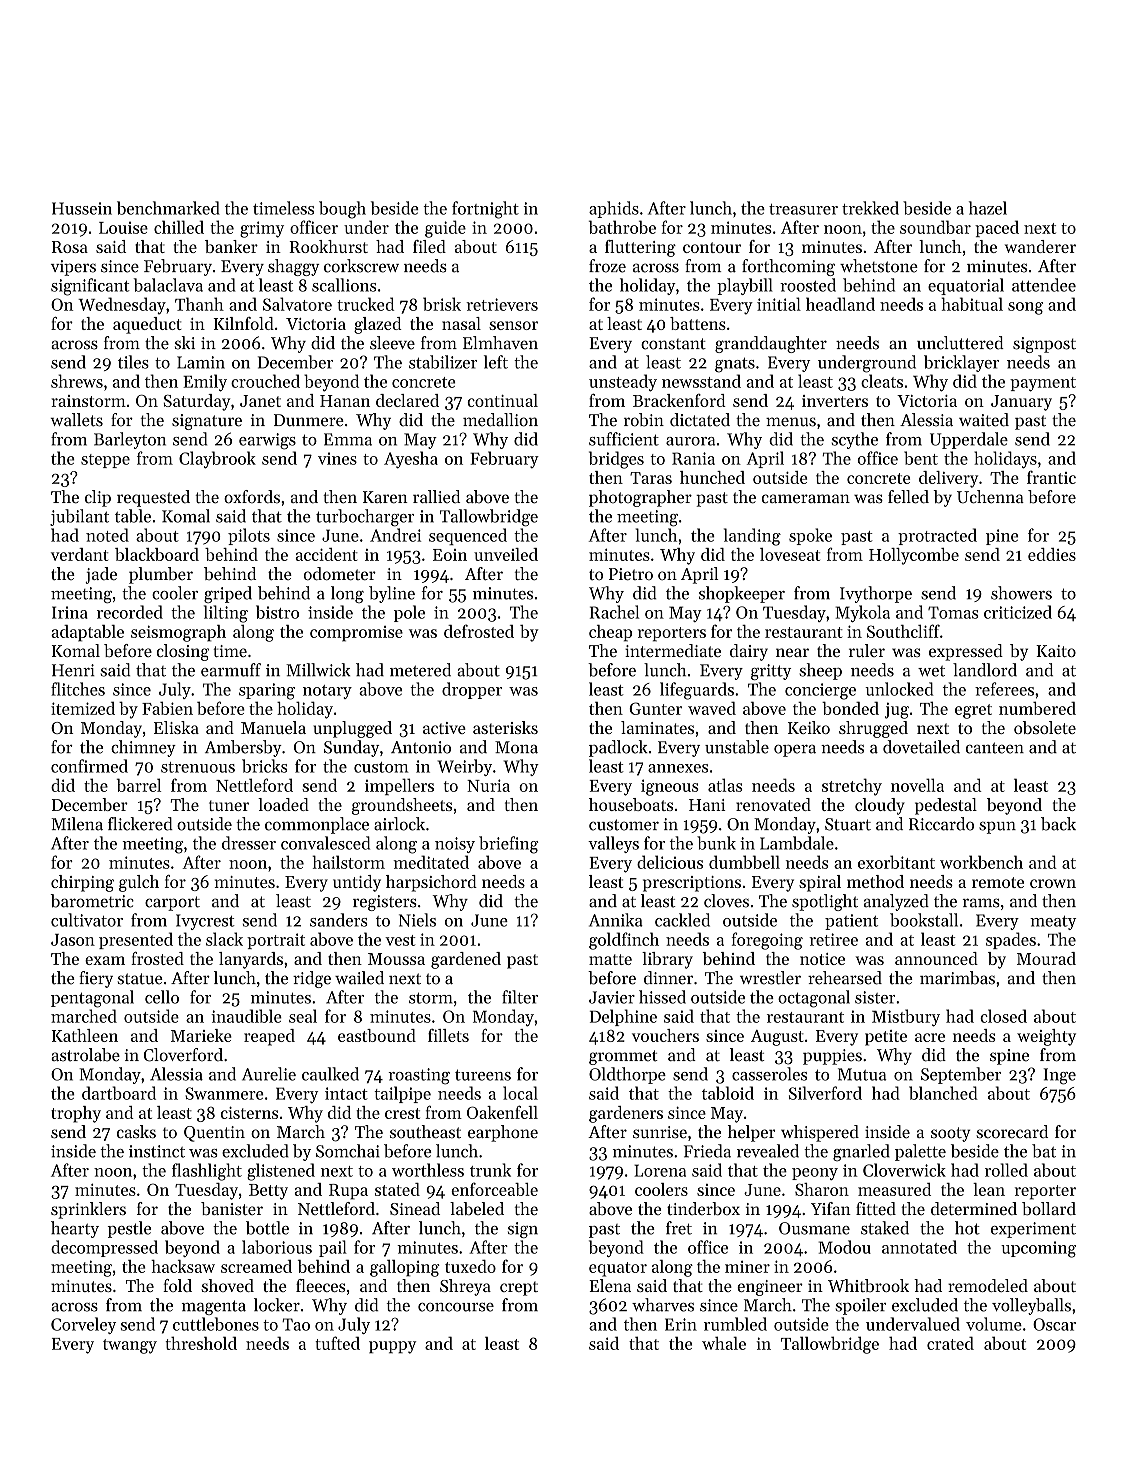 The width and height of the image is (1127, 1458). Describe the element at coordinates (876, 1208) in the image. I see `fitted` at that location.
